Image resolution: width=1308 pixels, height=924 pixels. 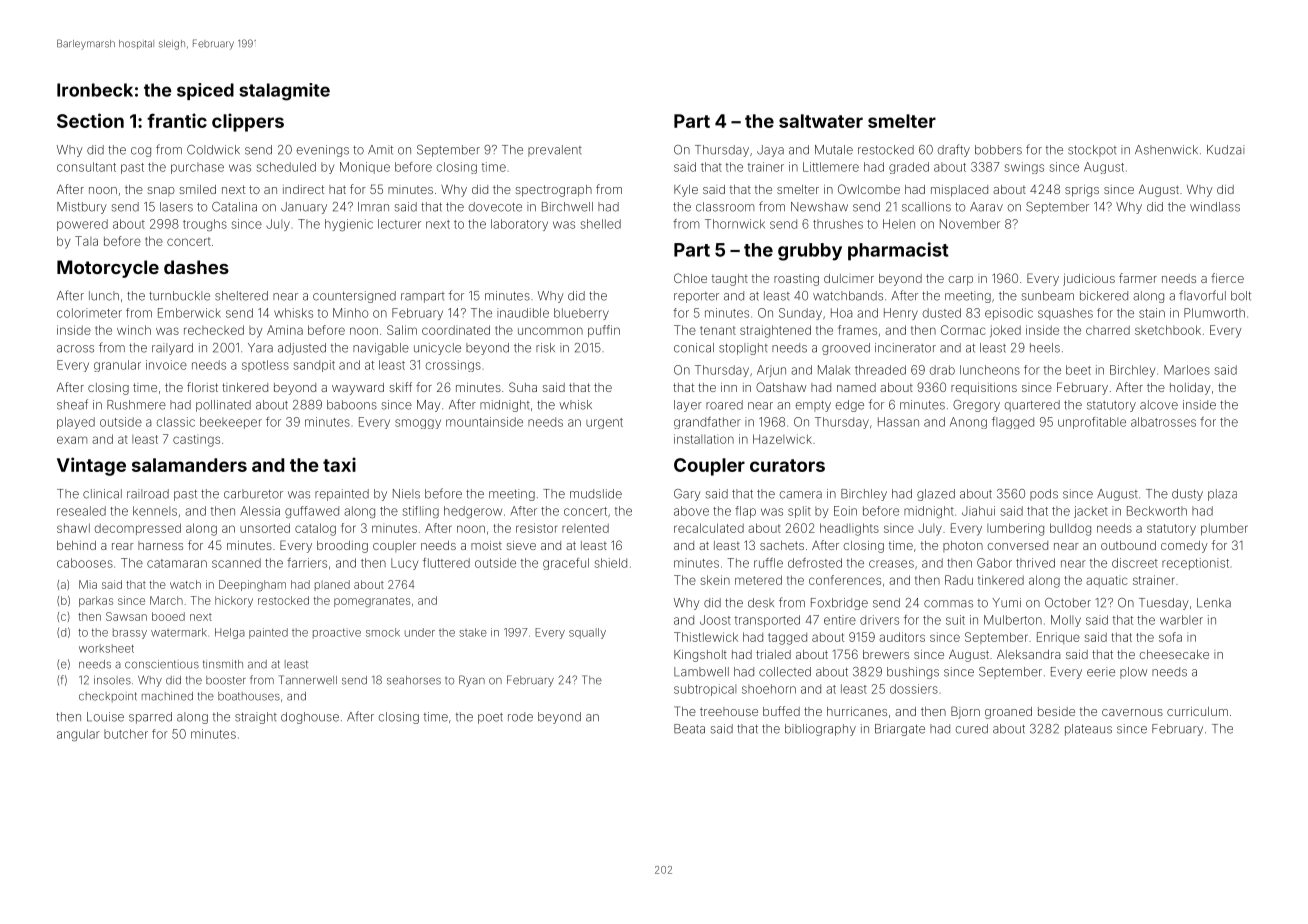 What do you see at coordinates (1015, 529) in the screenshot?
I see `lumbering` at bounding box center [1015, 529].
